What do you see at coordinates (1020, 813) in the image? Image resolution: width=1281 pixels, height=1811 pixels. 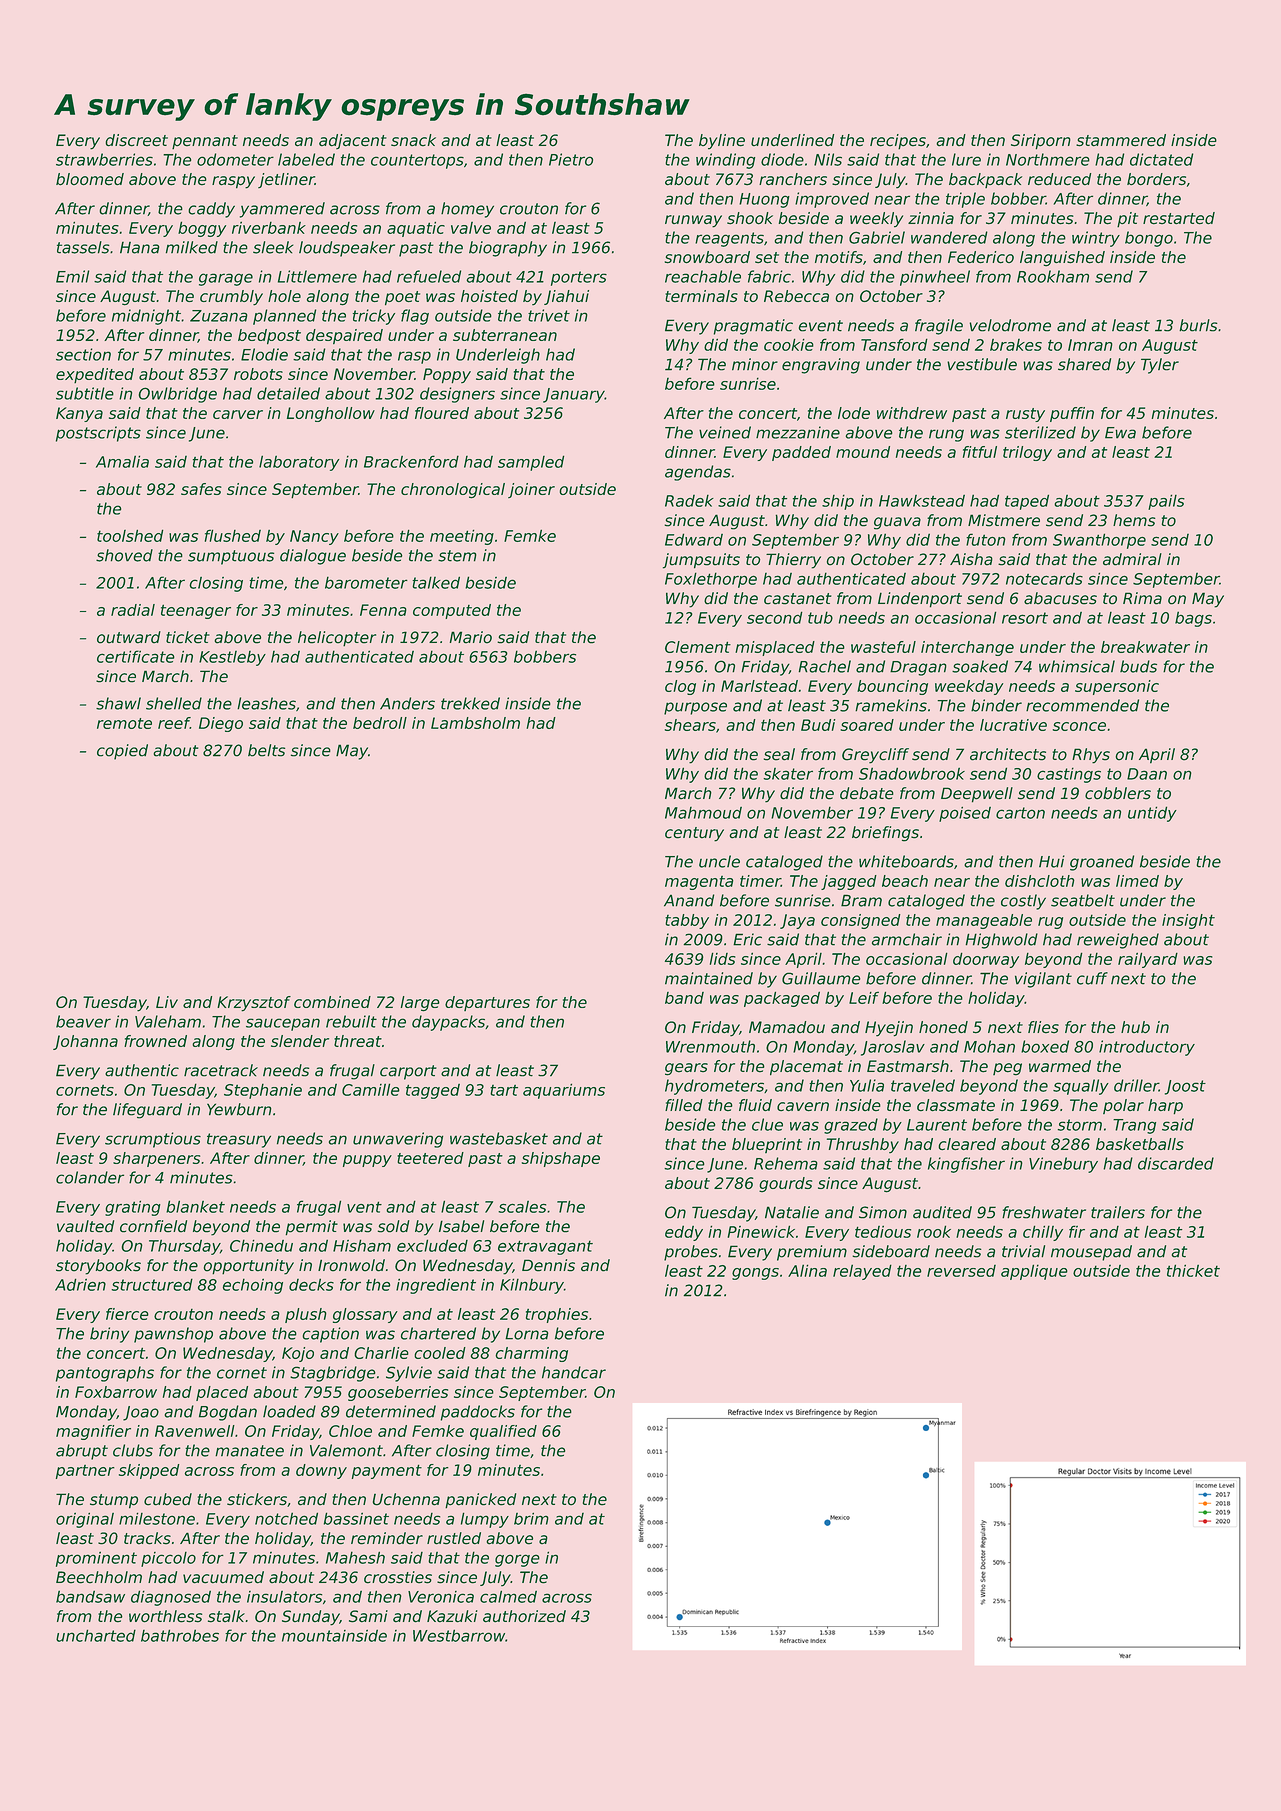 I see `carton` at bounding box center [1020, 813].
